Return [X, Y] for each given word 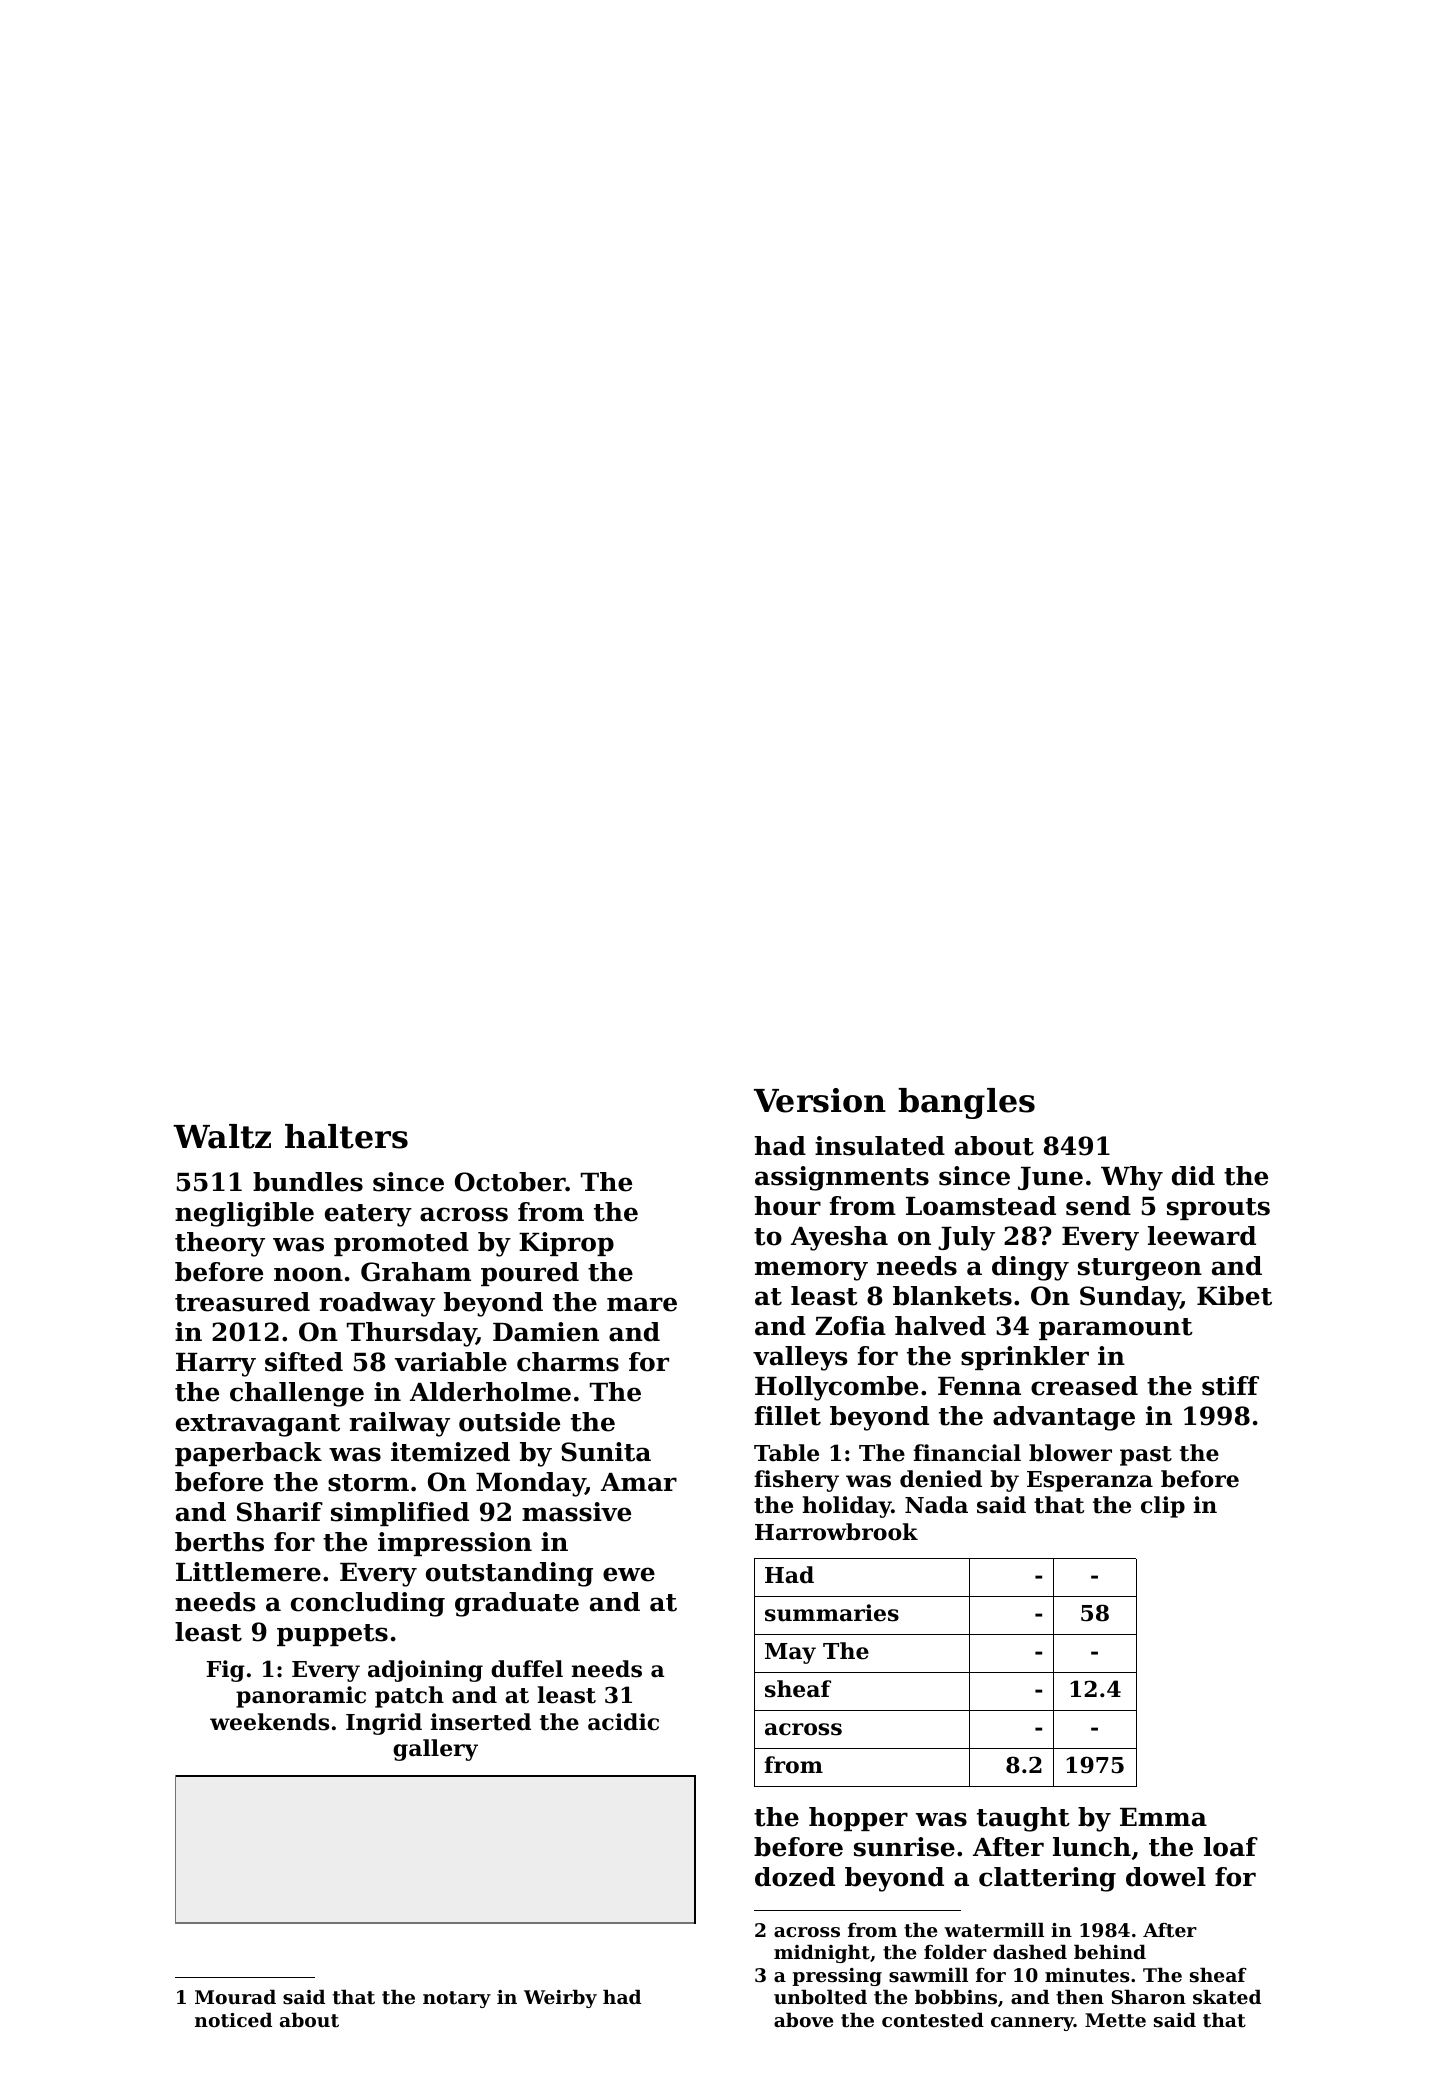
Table [786, 1453]
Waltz [222, 1136]
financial [967, 1453]
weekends [269, 1722]
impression [455, 1544]
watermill [994, 1930]
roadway [377, 1304]
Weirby [560, 1998]
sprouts [1218, 1209]
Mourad [235, 1996]
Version [820, 1100]
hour [788, 1206]
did [1193, 1176]
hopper [858, 1819]
